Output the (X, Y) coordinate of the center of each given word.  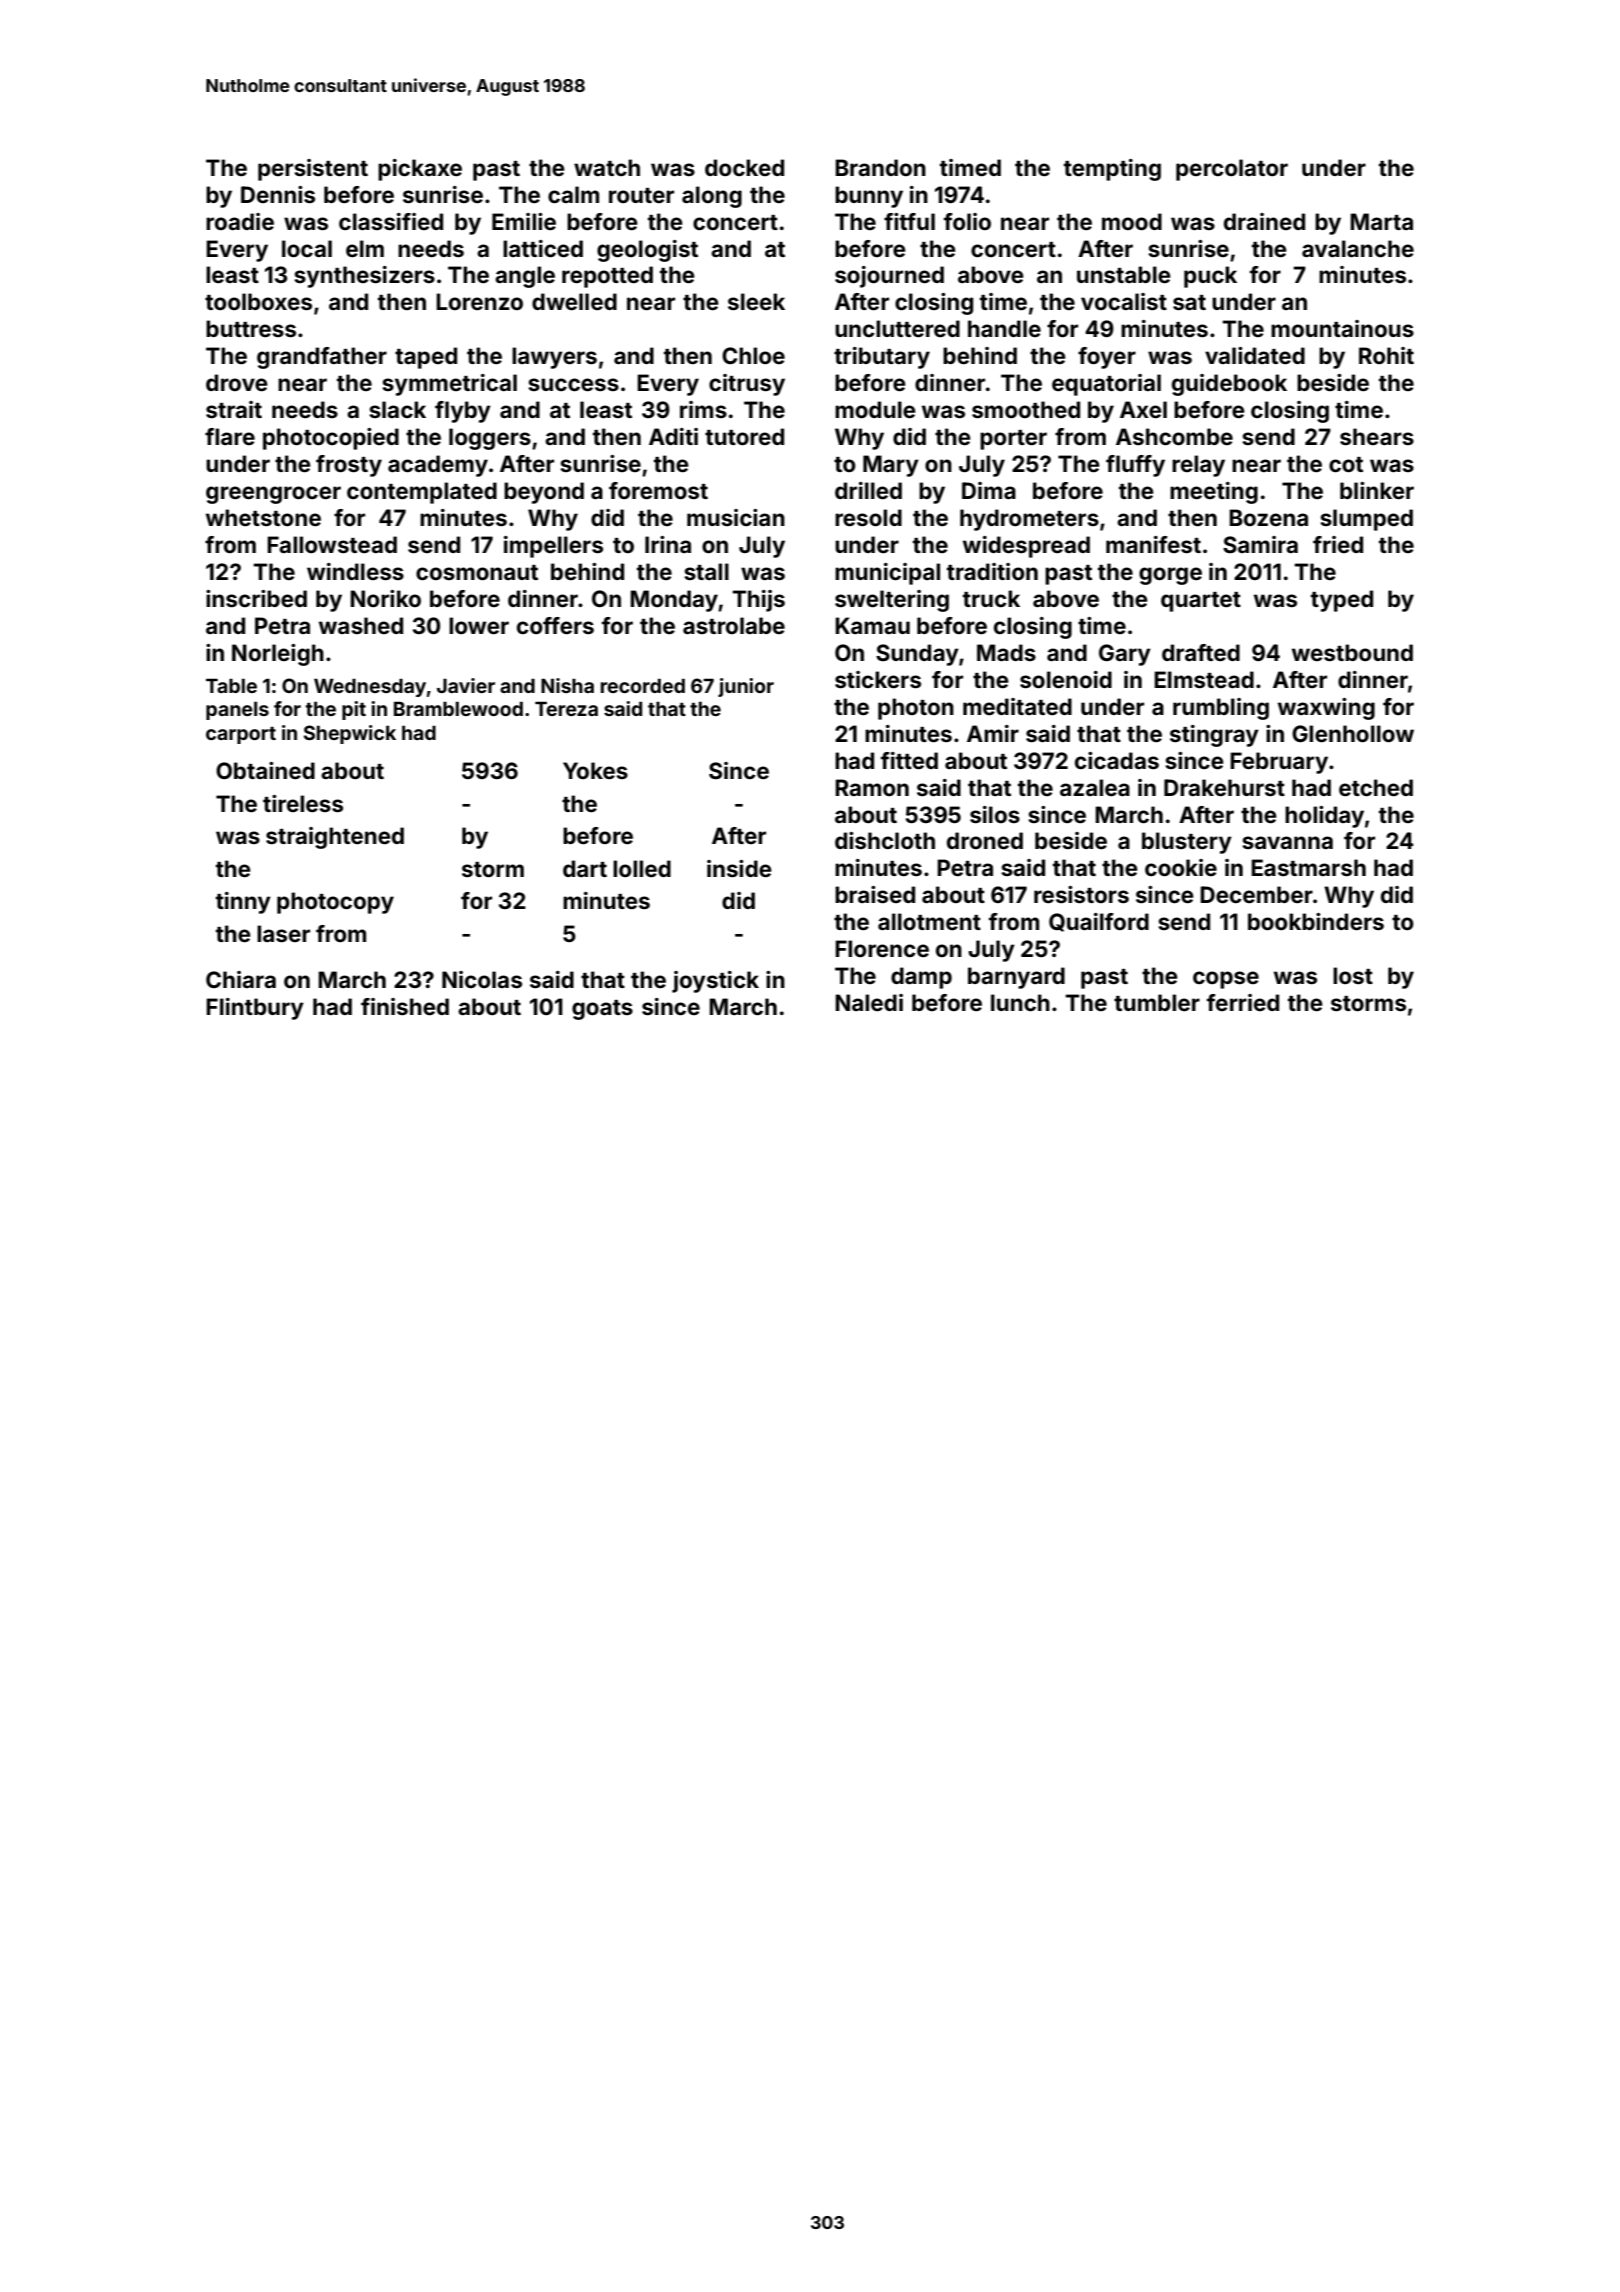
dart (585, 868)
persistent (313, 170)
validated (1255, 355)
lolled (642, 868)
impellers (553, 547)
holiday (1324, 817)
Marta (1381, 221)
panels (237, 710)
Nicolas (482, 979)
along (712, 197)
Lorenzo (479, 301)
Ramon (872, 787)
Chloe (753, 355)
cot (1346, 464)
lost (1353, 975)
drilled (868, 490)
